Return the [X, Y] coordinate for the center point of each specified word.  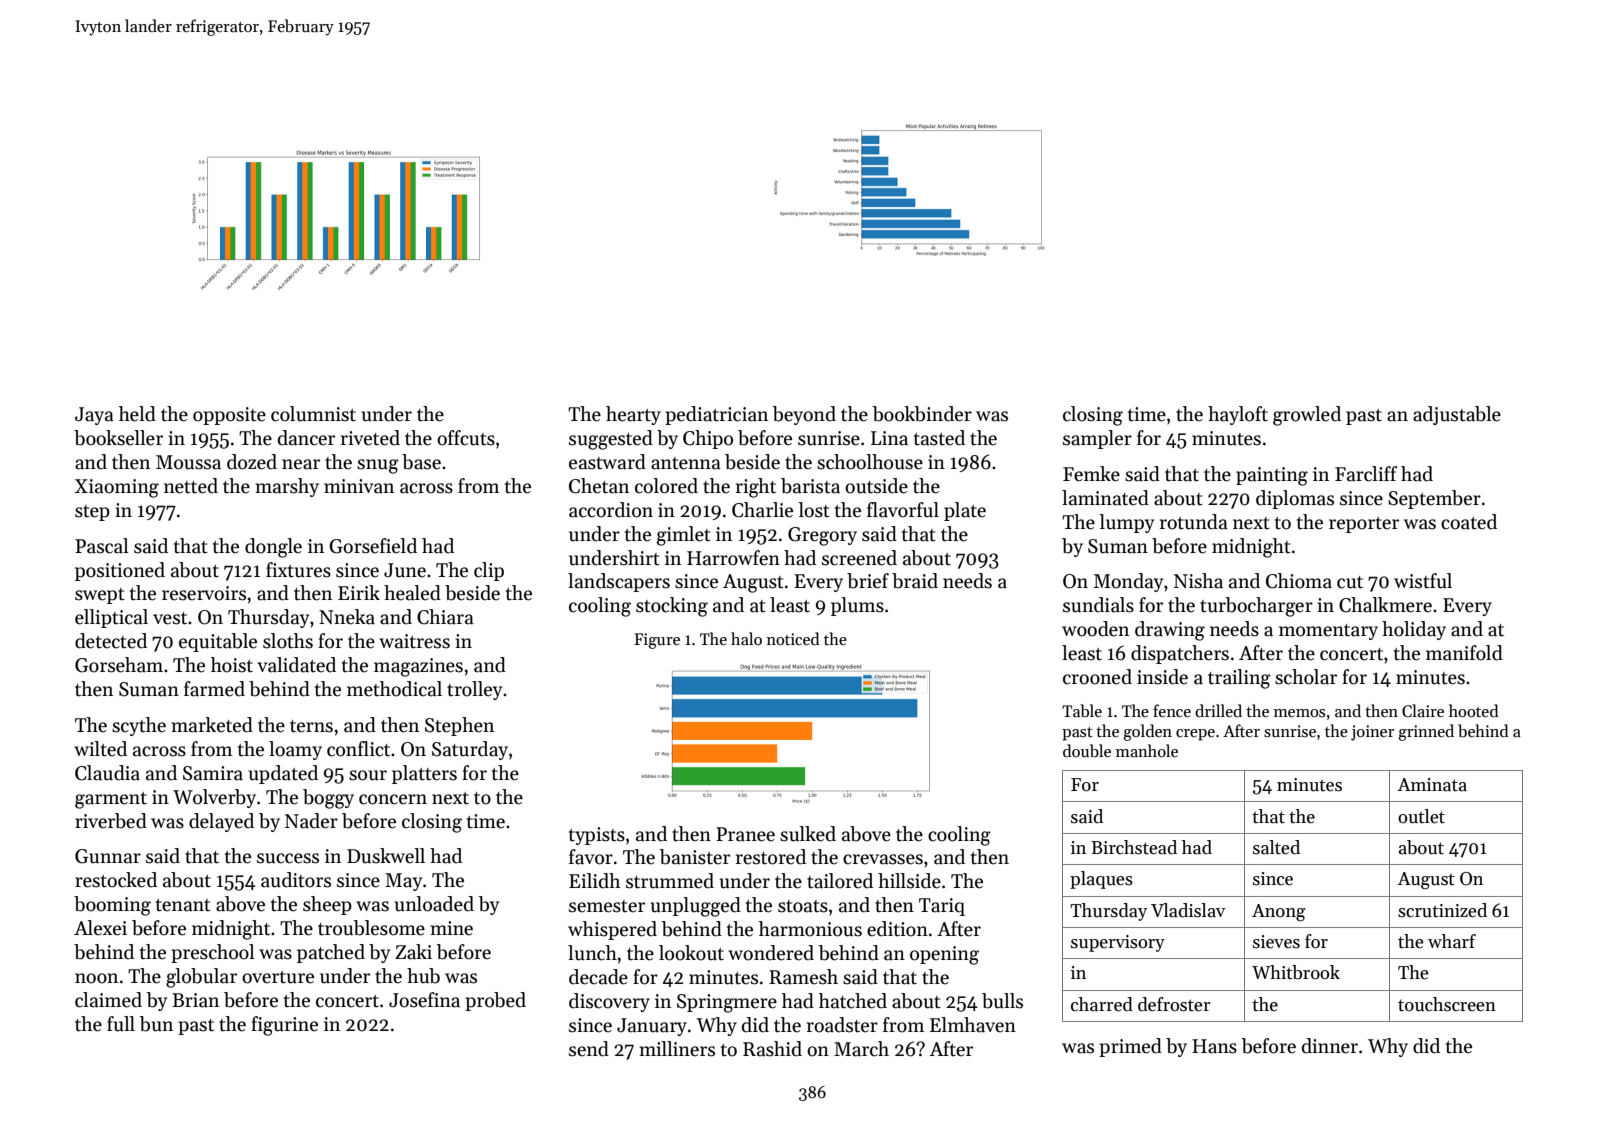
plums [857, 606]
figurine [284, 1026]
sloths [288, 641]
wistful [1423, 581]
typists [597, 836]
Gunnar [108, 856]
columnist [313, 414]
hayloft [1238, 415]
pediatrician [716, 415]
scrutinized [1442, 910]
